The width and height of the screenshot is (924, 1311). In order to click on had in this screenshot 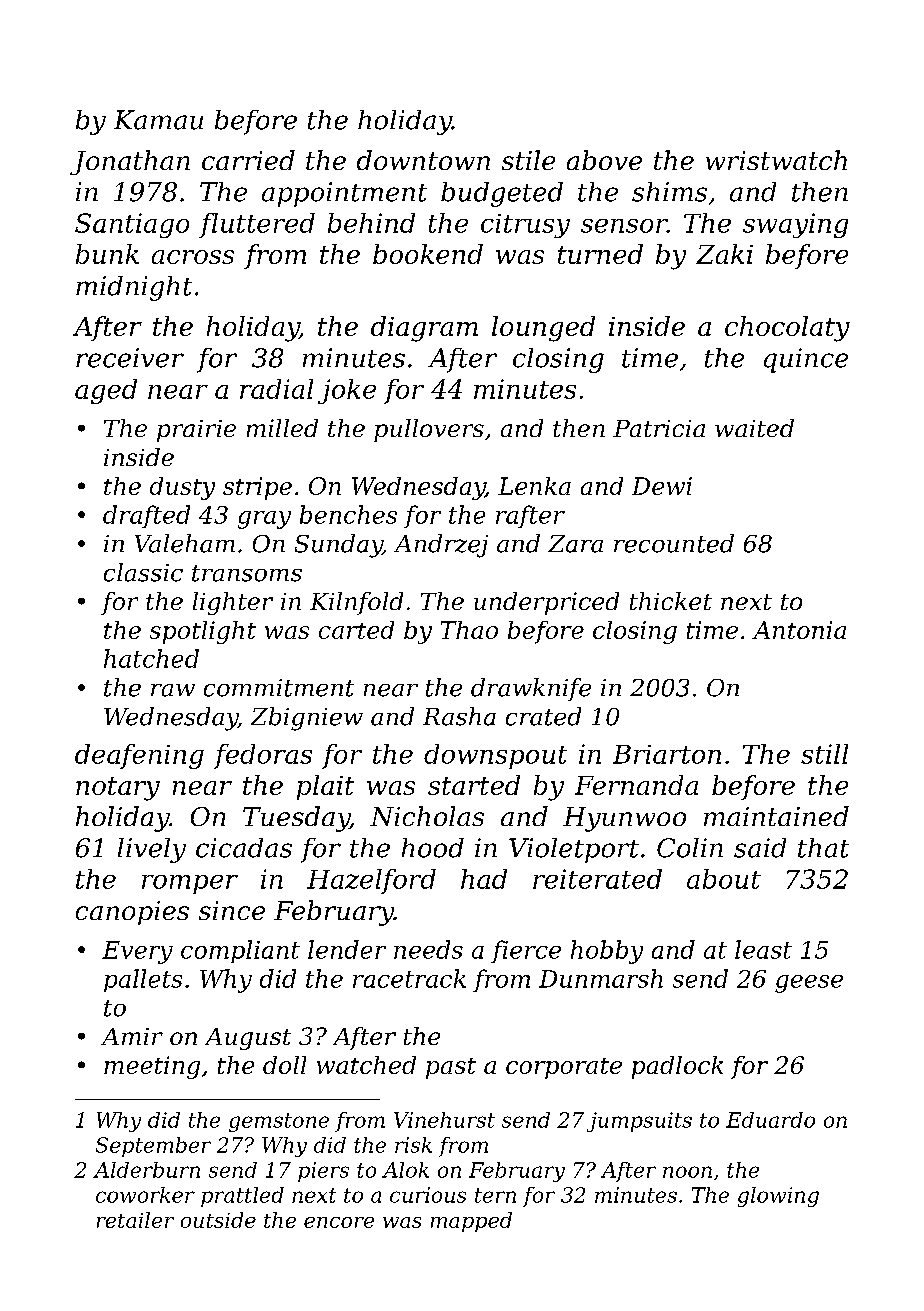, I will do `click(484, 879)`.
